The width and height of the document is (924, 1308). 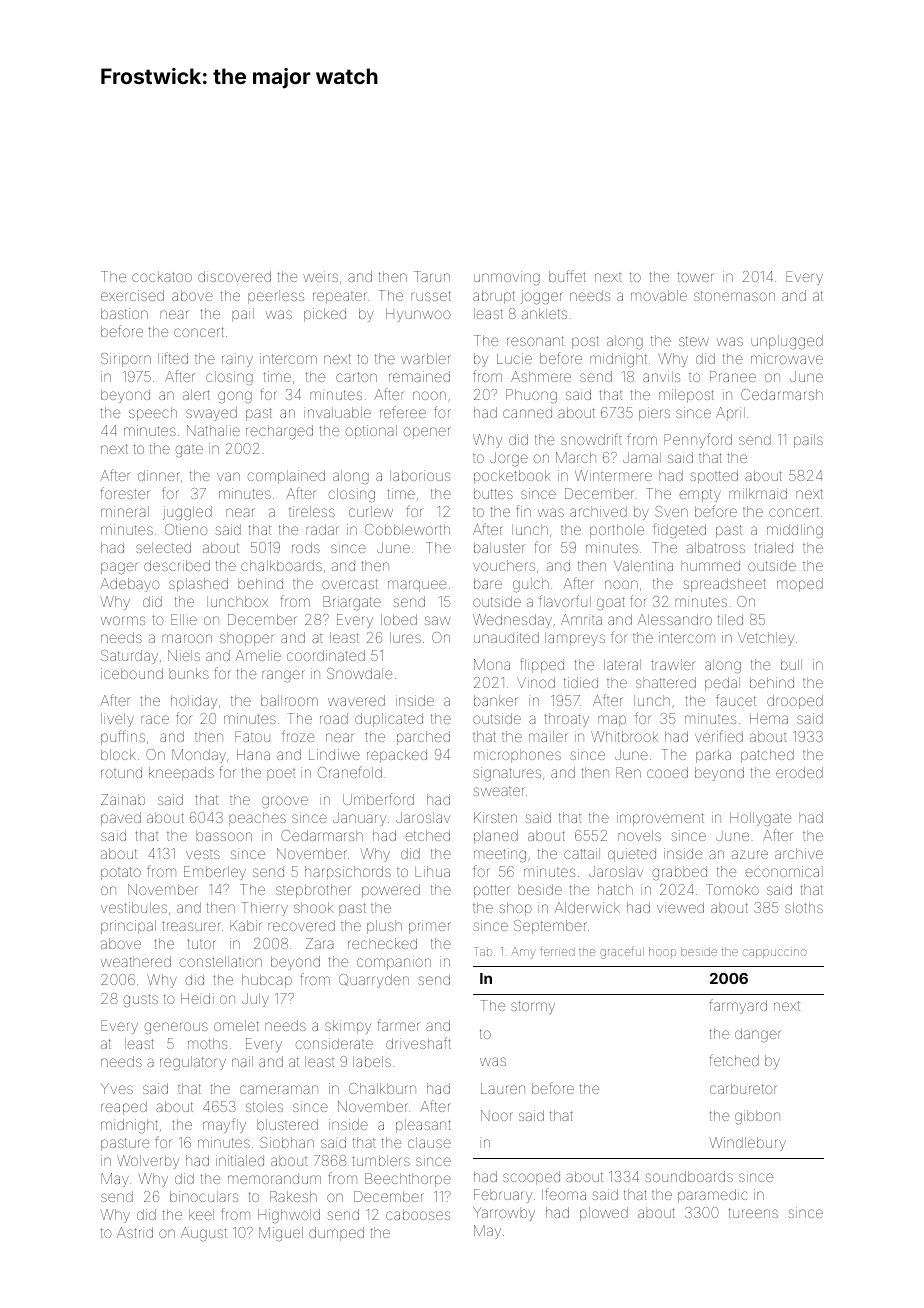 I want to click on unplugged, so click(x=787, y=342).
